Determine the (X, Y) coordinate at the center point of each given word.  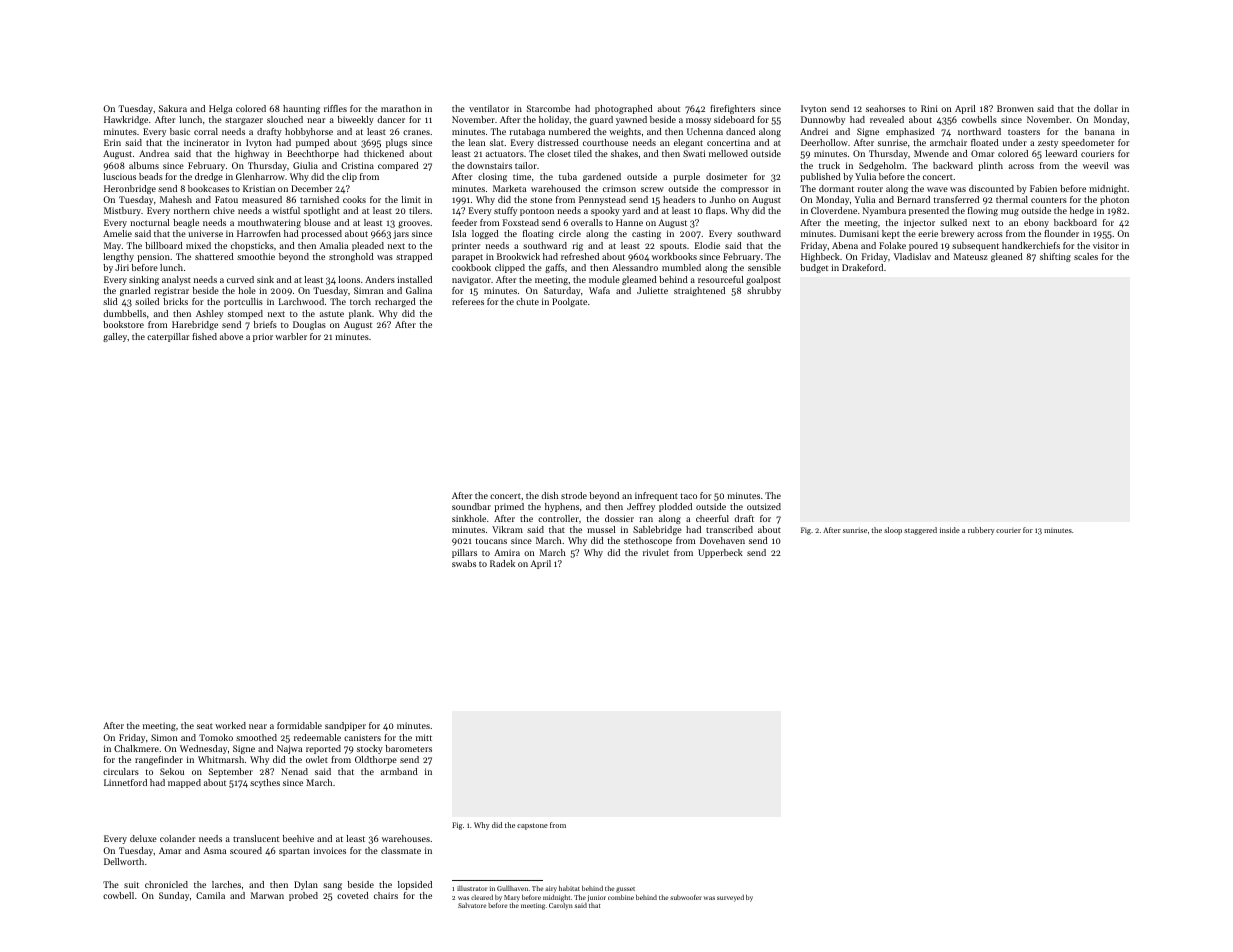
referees (468, 301)
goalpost (763, 280)
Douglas (309, 325)
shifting (1055, 257)
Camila (210, 895)
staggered (920, 531)
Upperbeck (720, 553)
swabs (464, 563)
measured (262, 199)
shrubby (764, 291)
